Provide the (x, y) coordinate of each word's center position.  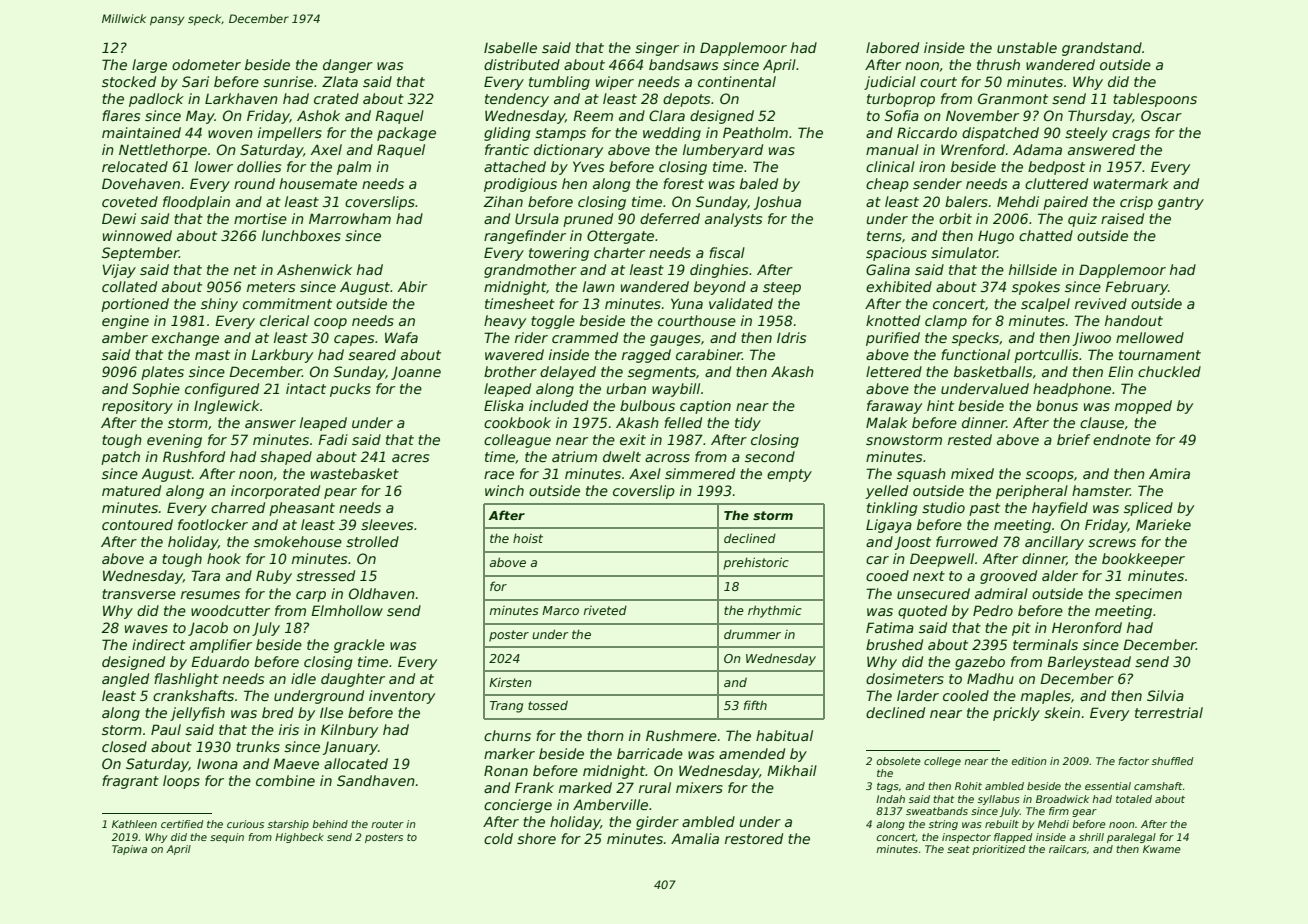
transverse (139, 594)
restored (754, 838)
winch (504, 490)
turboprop (901, 100)
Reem (593, 115)
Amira (1169, 473)
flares (121, 115)
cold (498, 838)
